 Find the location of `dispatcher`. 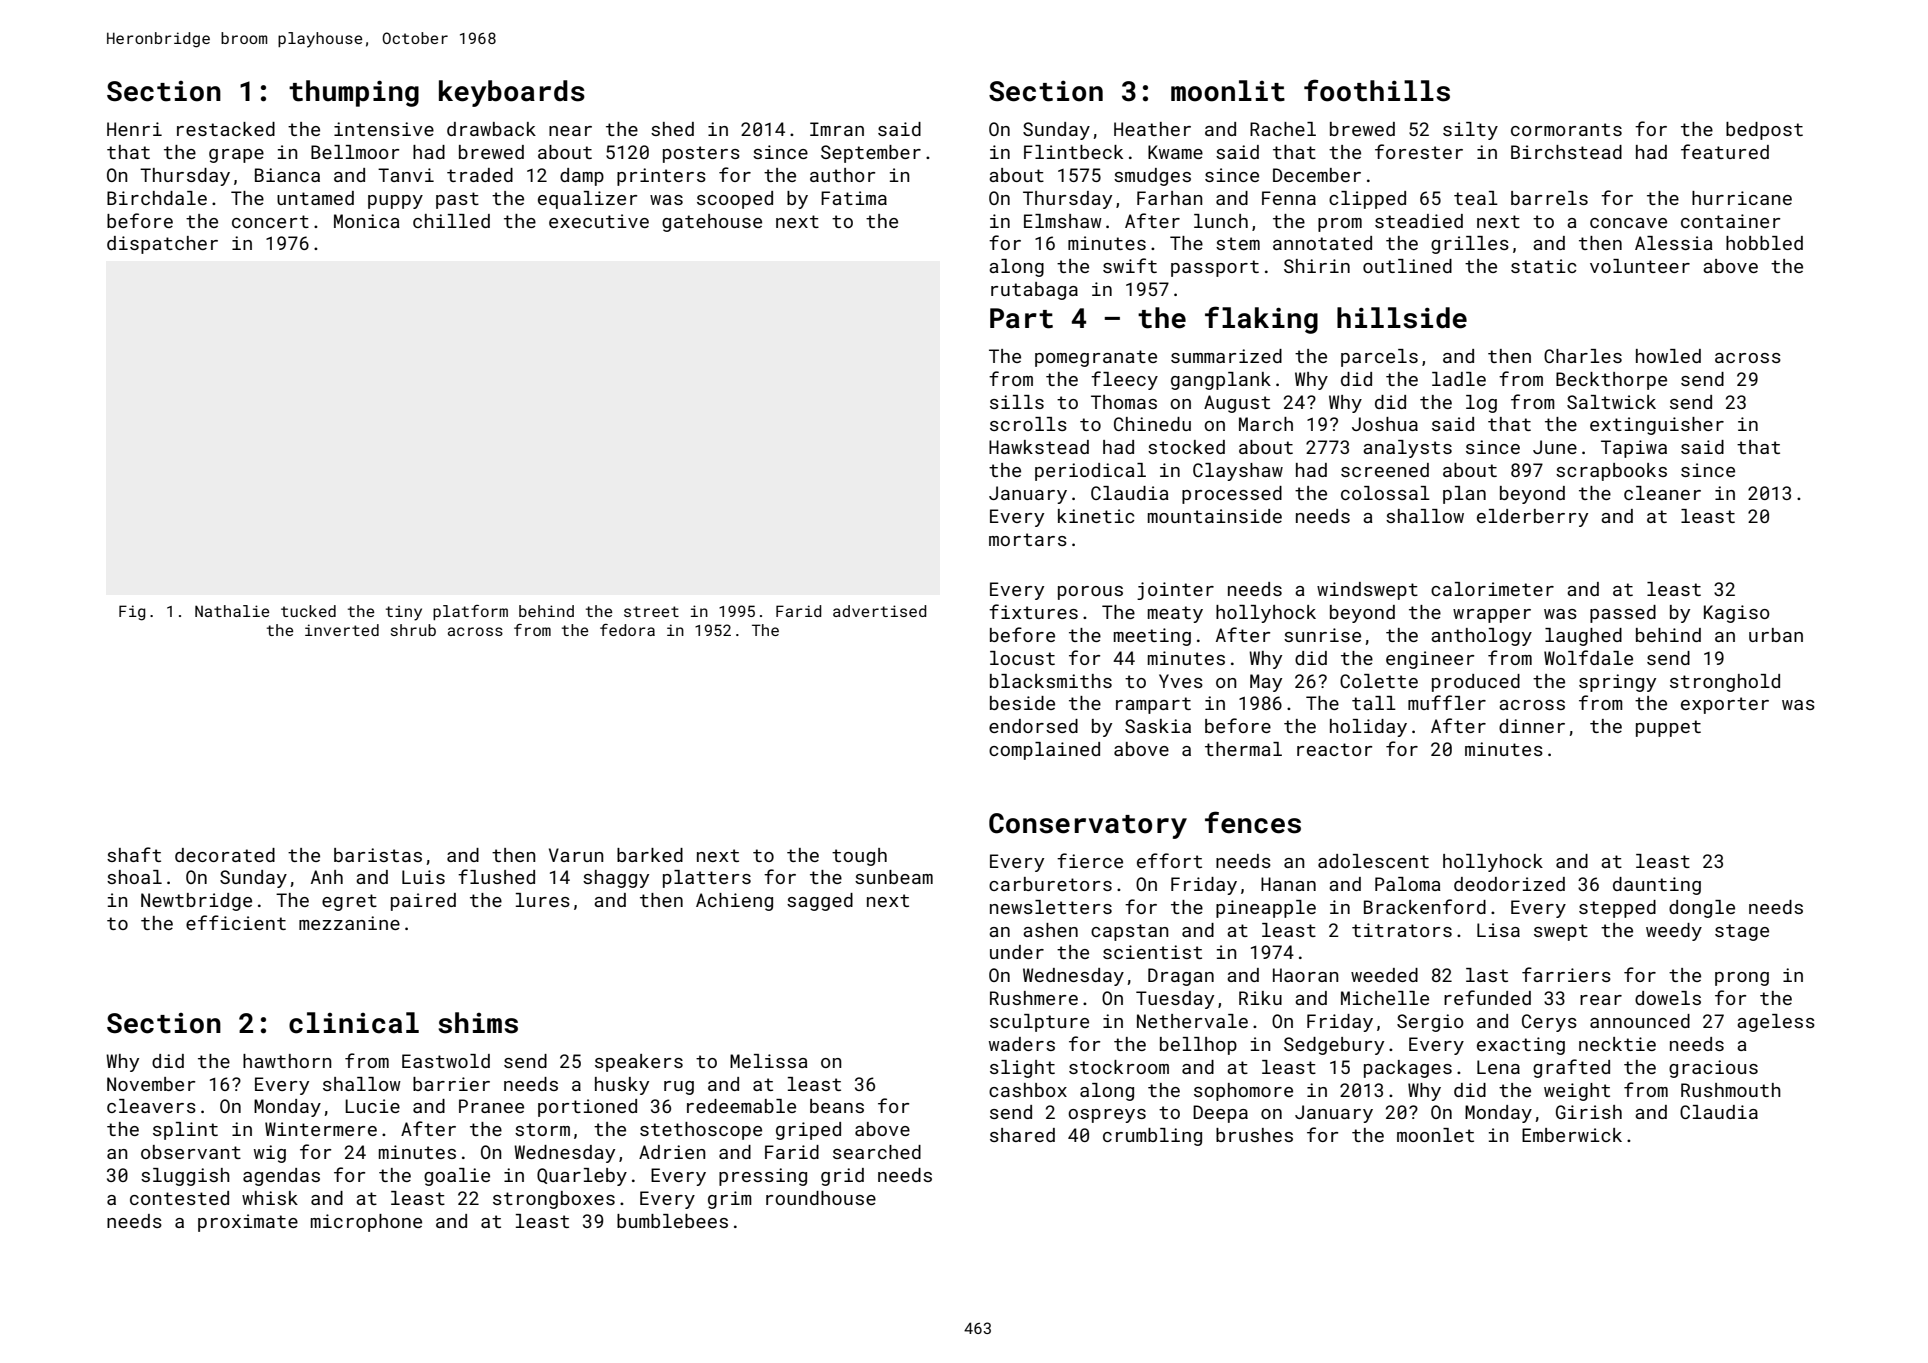

dispatcher is located at coordinates (162, 245).
